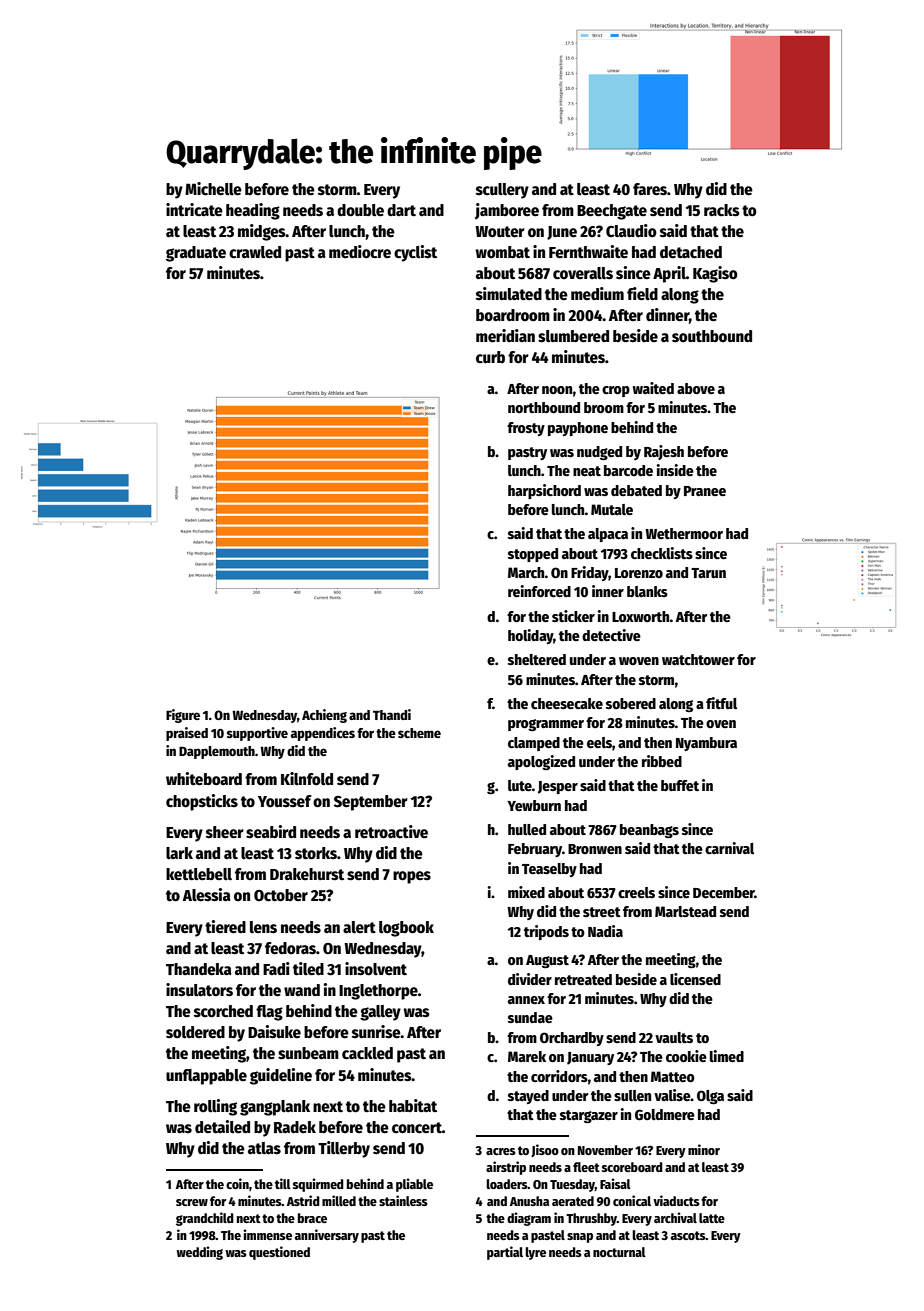 The height and width of the image is (1311, 924). What do you see at coordinates (673, 1076) in the image?
I see `Matteo` at bounding box center [673, 1076].
